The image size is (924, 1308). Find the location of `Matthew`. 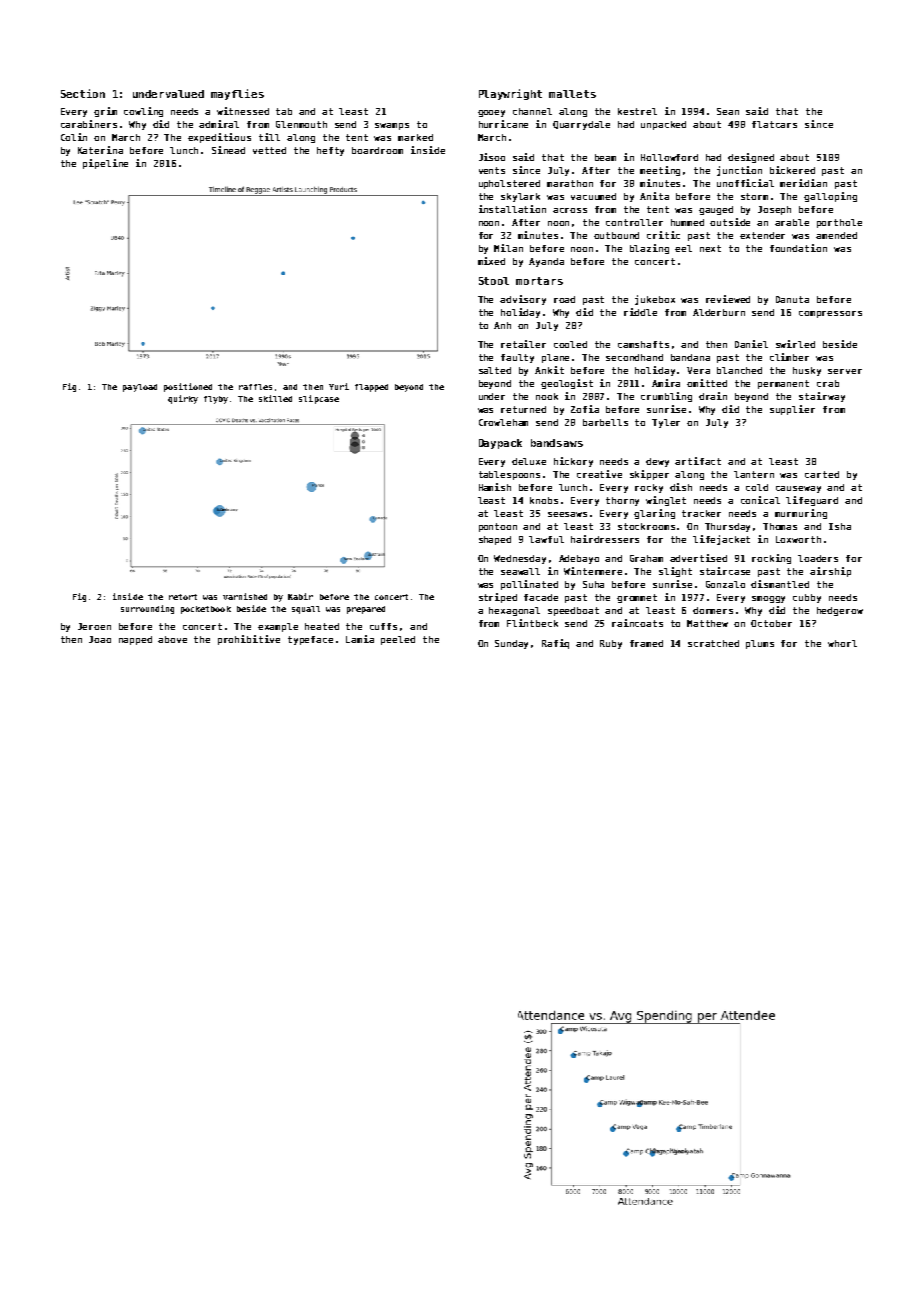

Matthew is located at coordinates (707, 623).
